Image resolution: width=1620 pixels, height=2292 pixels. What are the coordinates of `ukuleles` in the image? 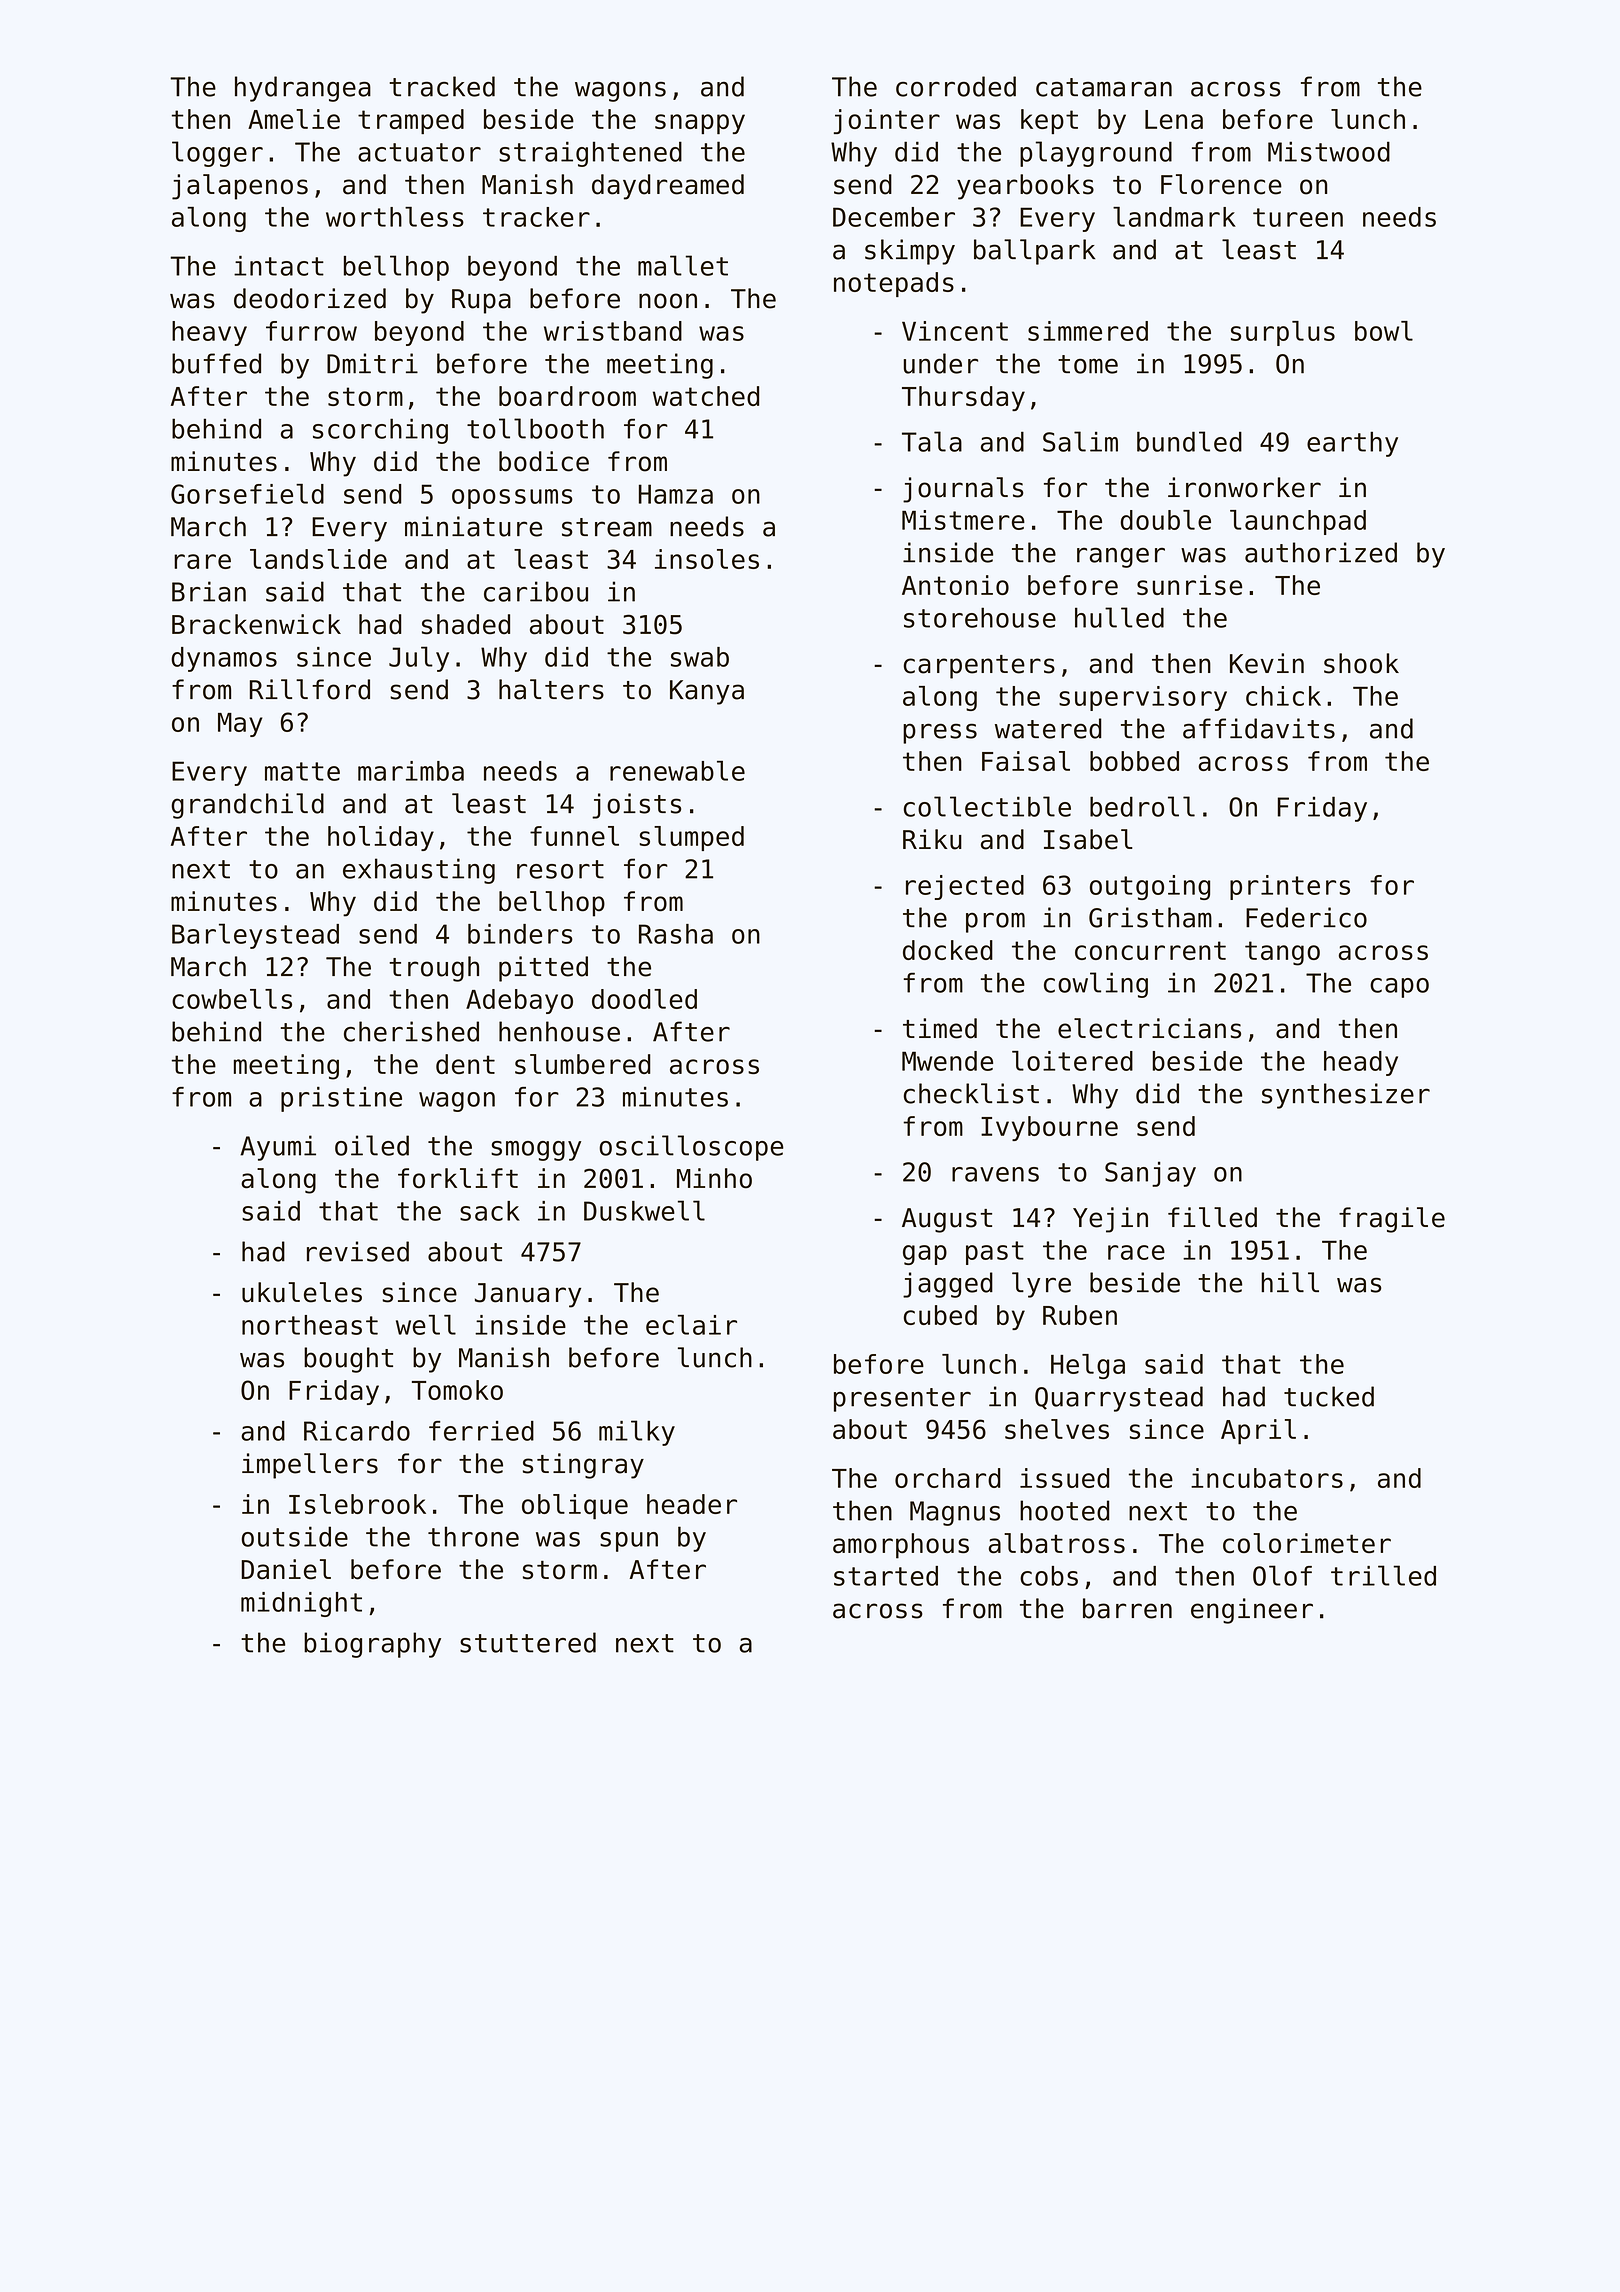 It's located at (302, 1292).
